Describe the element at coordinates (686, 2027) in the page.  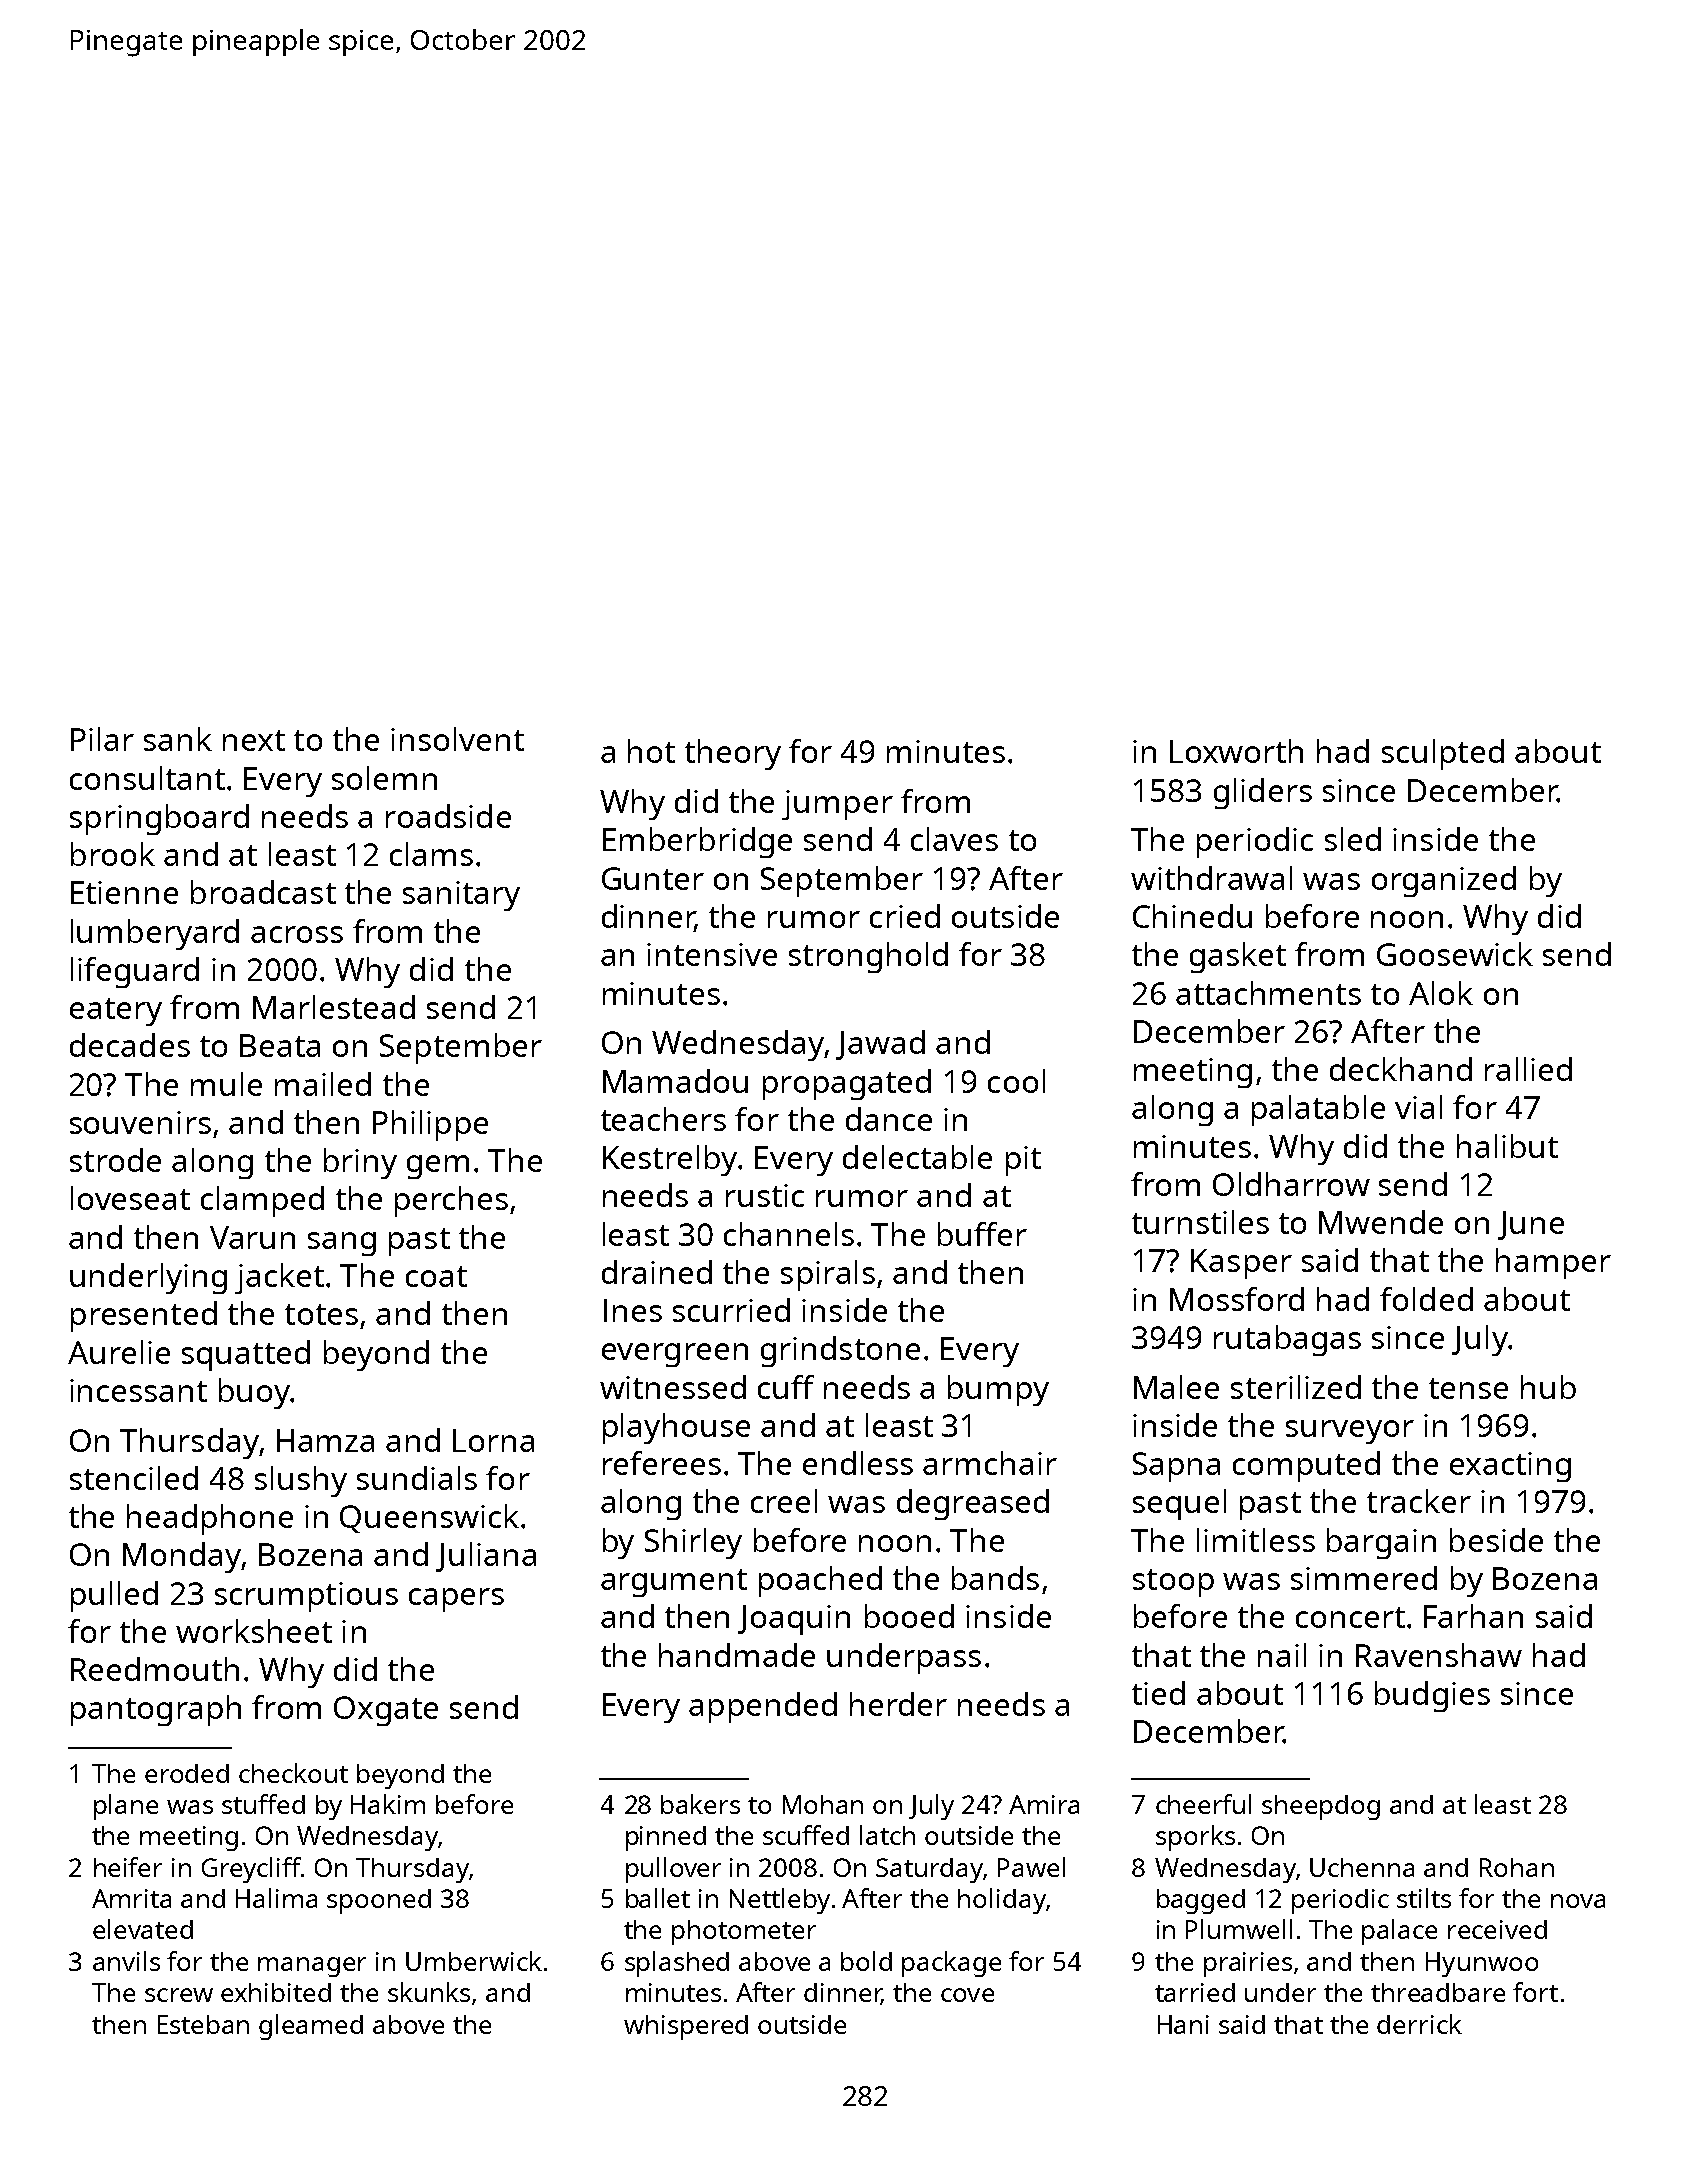
I see `whispered` at that location.
